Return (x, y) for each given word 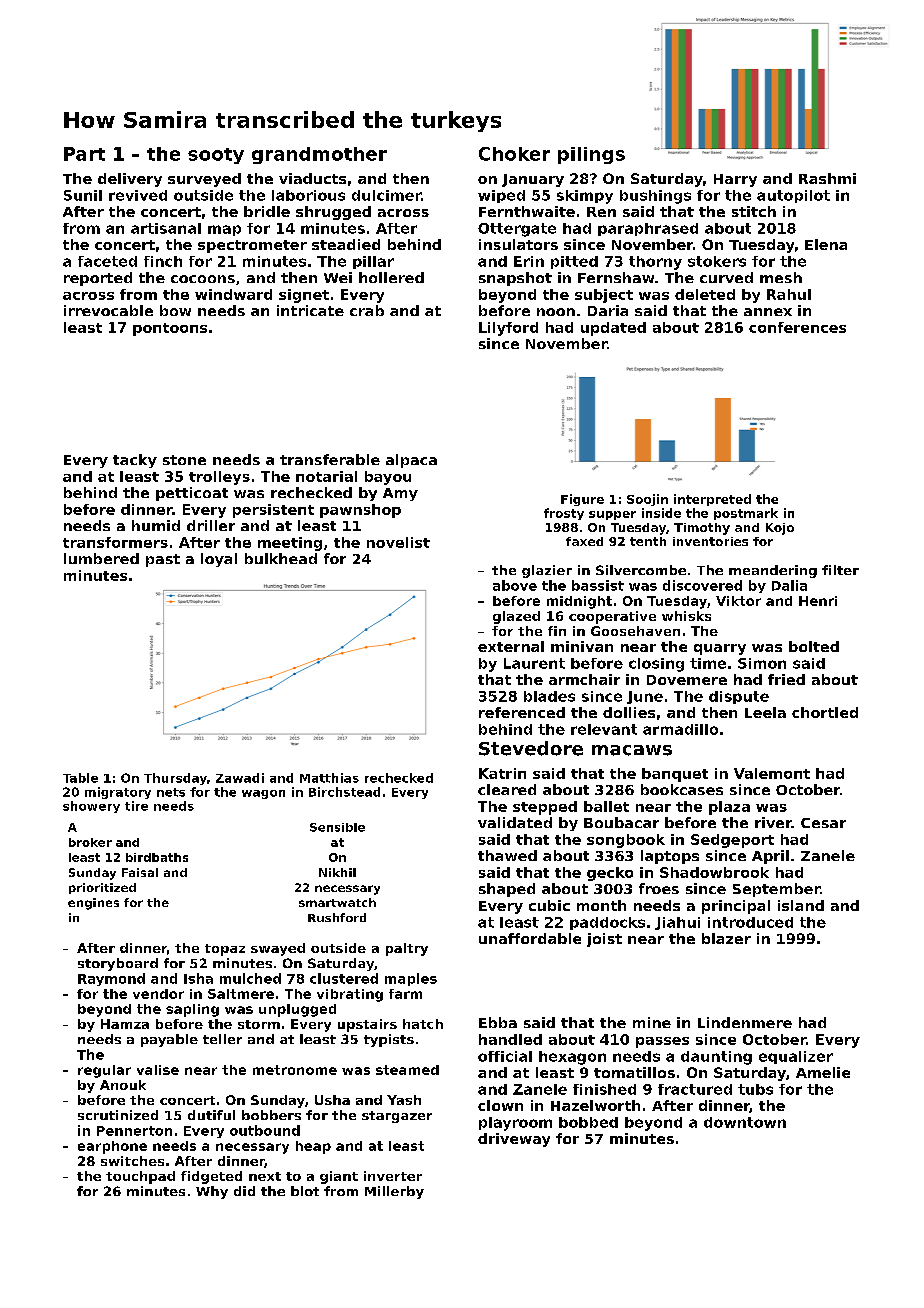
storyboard (118, 964)
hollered (391, 277)
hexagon (572, 1058)
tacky (135, 461)
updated (613, 329)
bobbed (588, 1122)
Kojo (780, 529)
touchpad (140, 1177)
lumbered (101, 558)
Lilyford (508, 329)
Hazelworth (595, 1105)
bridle (267, 211)
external (511, 646)
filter (840, 570)
